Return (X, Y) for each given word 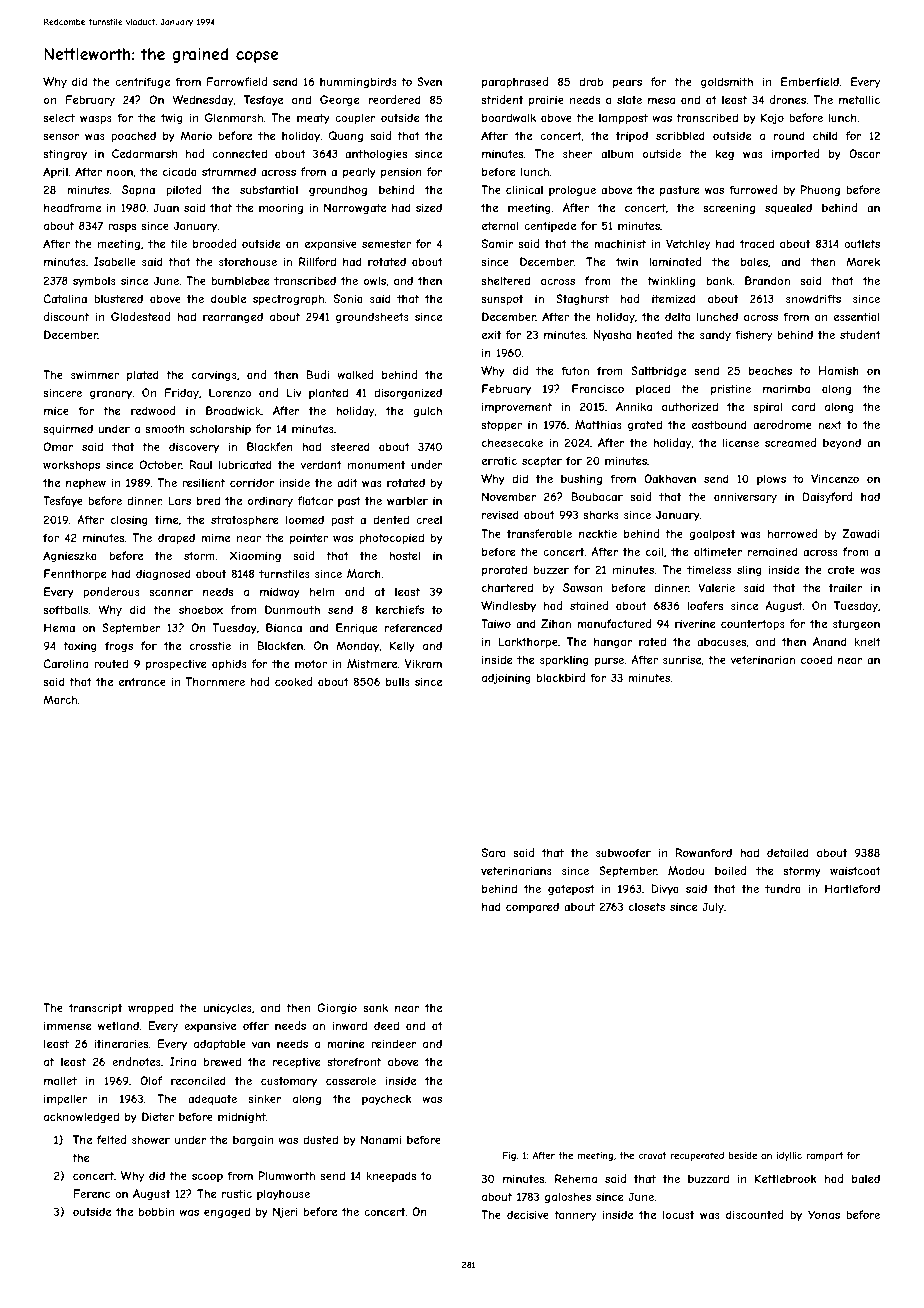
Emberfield (810, 81)
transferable (539, 533)
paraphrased (515, 82)
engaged (227, 1212)
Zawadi (861, 533)
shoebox (201, 609)
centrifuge (142, 82)
